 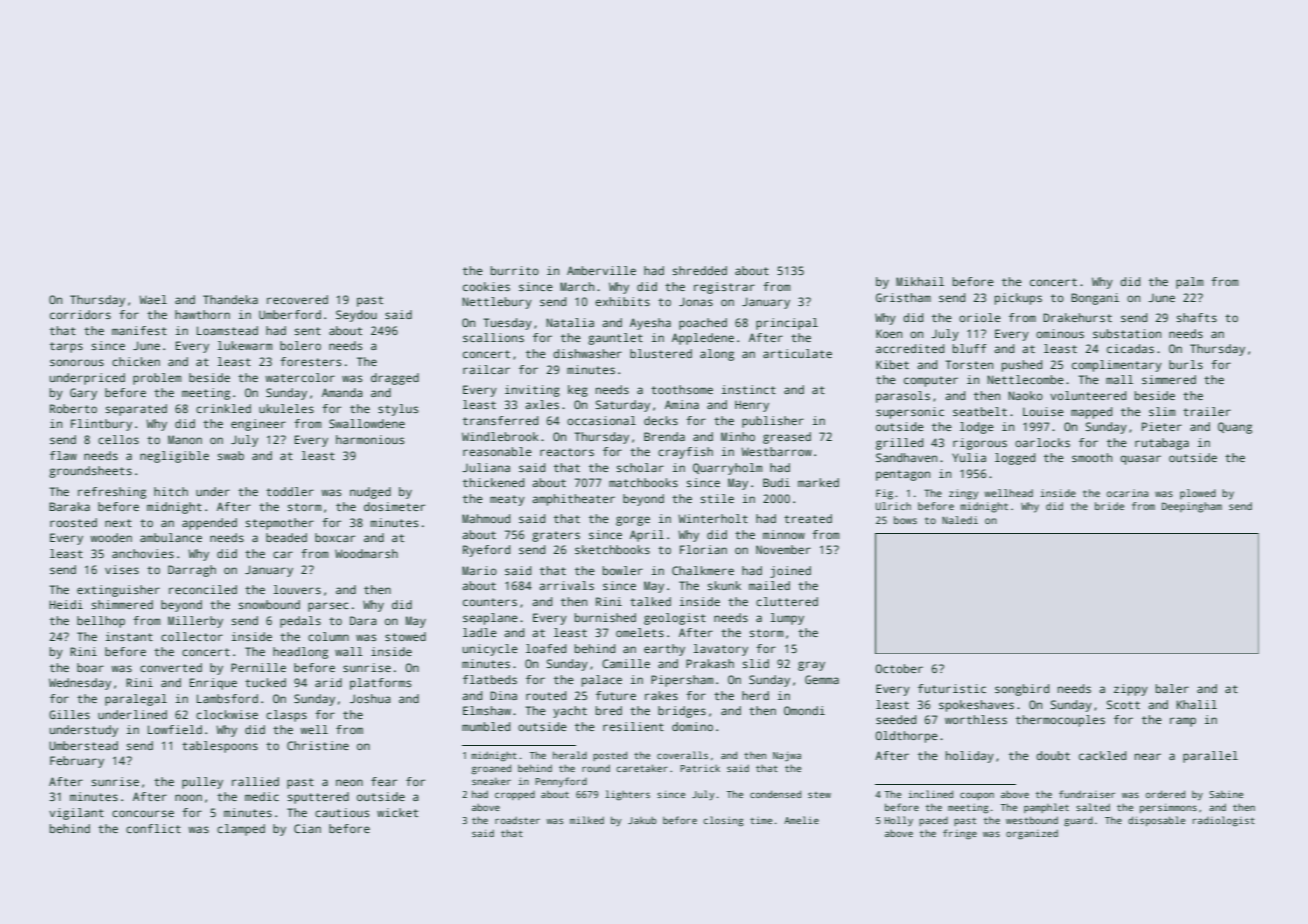 What do you see at coordinates (783, 549) in the screenshot?
I see `November` at bounding box center [783, 549].
